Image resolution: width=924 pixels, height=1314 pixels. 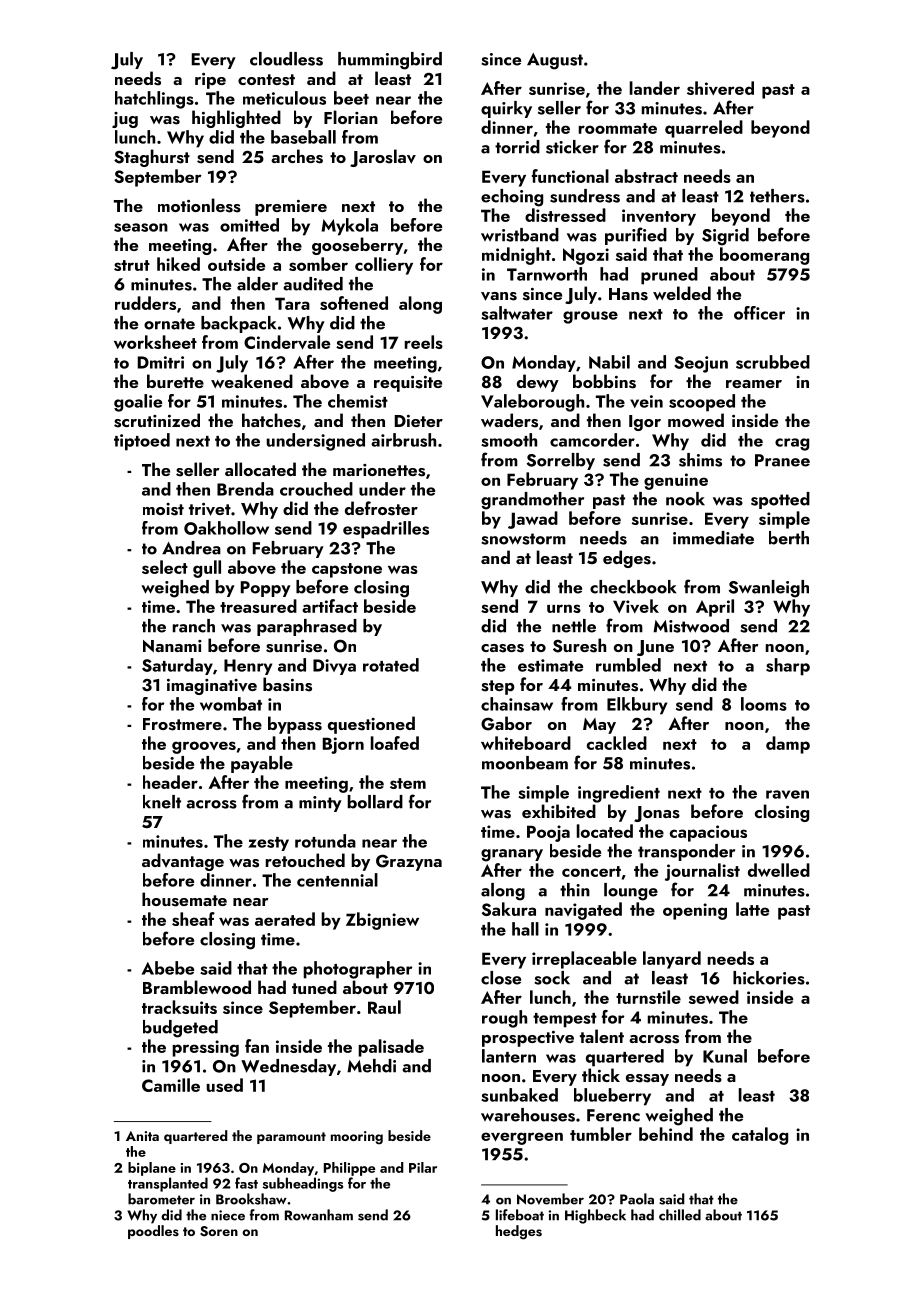 What do you see at coordinates (659, 217) in the screenshot?
I see `inventory` at bounding box center [659, 217].
